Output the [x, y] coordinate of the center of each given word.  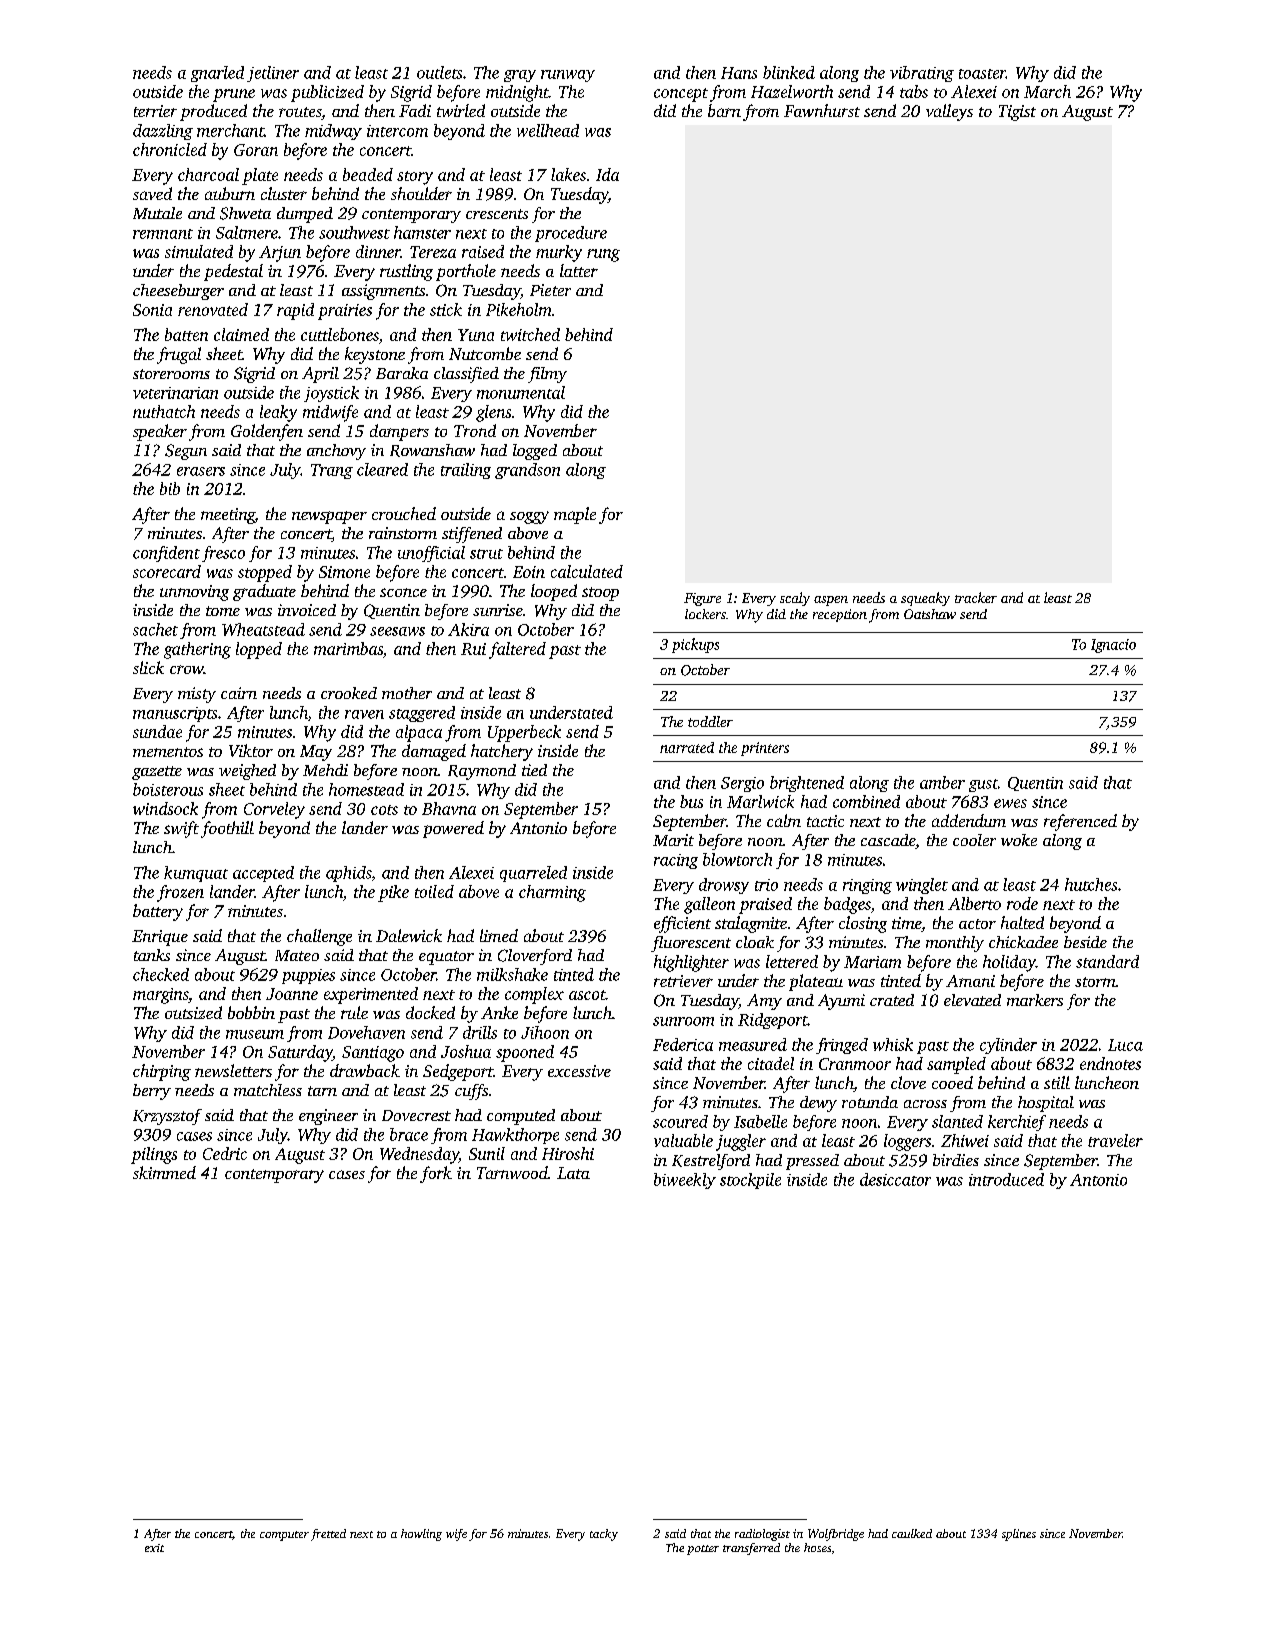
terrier [155, 111]
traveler [1115, 1140]
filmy [547, 375]
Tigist [1017, 113]
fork [436, 1174]
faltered [517, 650]
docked [430, 1012]
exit [154, 1548]
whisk [893, 1044]
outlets [439, 72]
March [1047, 91]
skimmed [164, 1172]
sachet [155, 629]
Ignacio [1113, 646]
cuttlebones [340, 334]
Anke [499, 1012]
